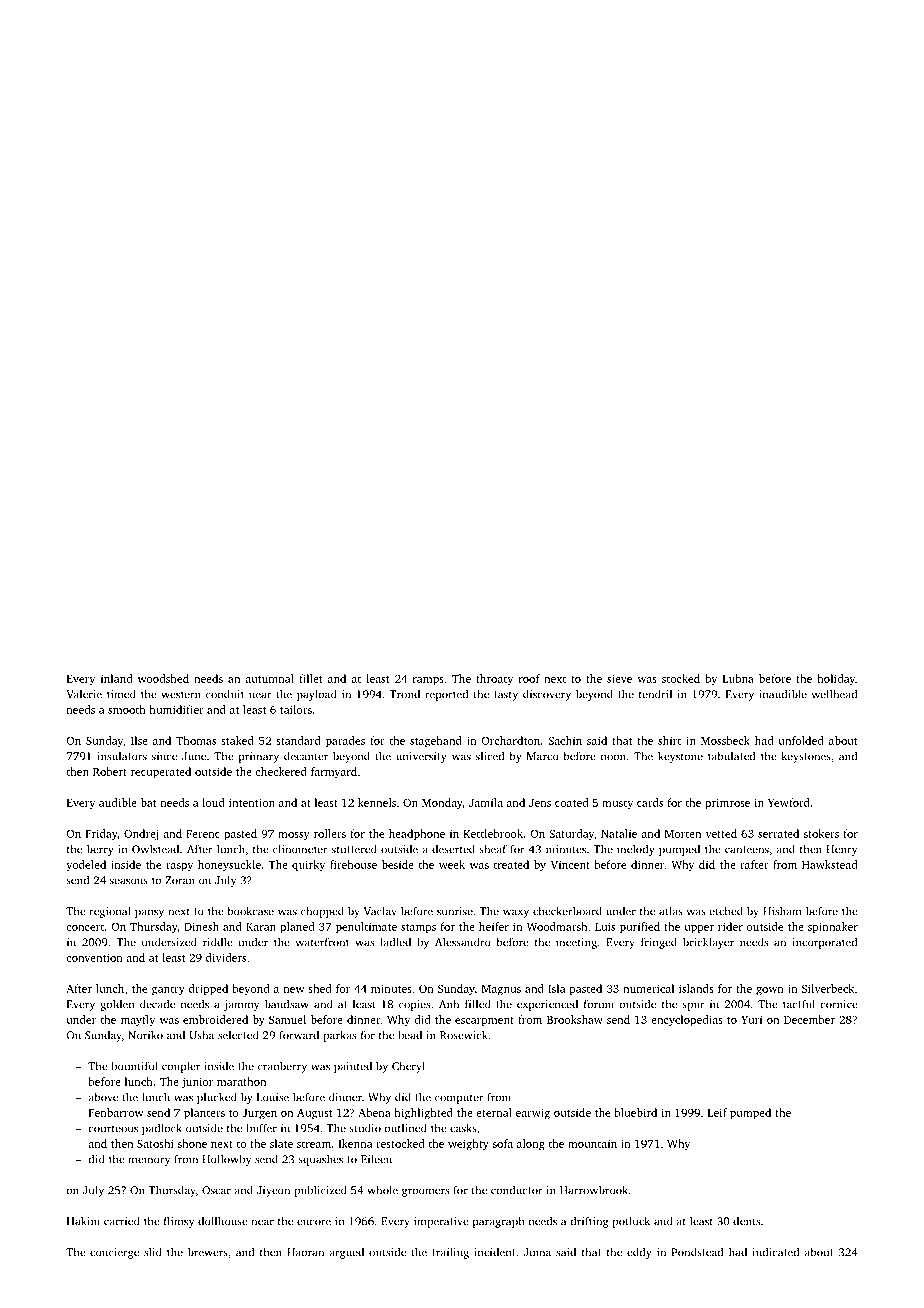 This screenshot has width=924, height=1308. What do you see at coordinates (94, 957) in the screenshot?
I see `convention` at bounding box center [94, 957].
